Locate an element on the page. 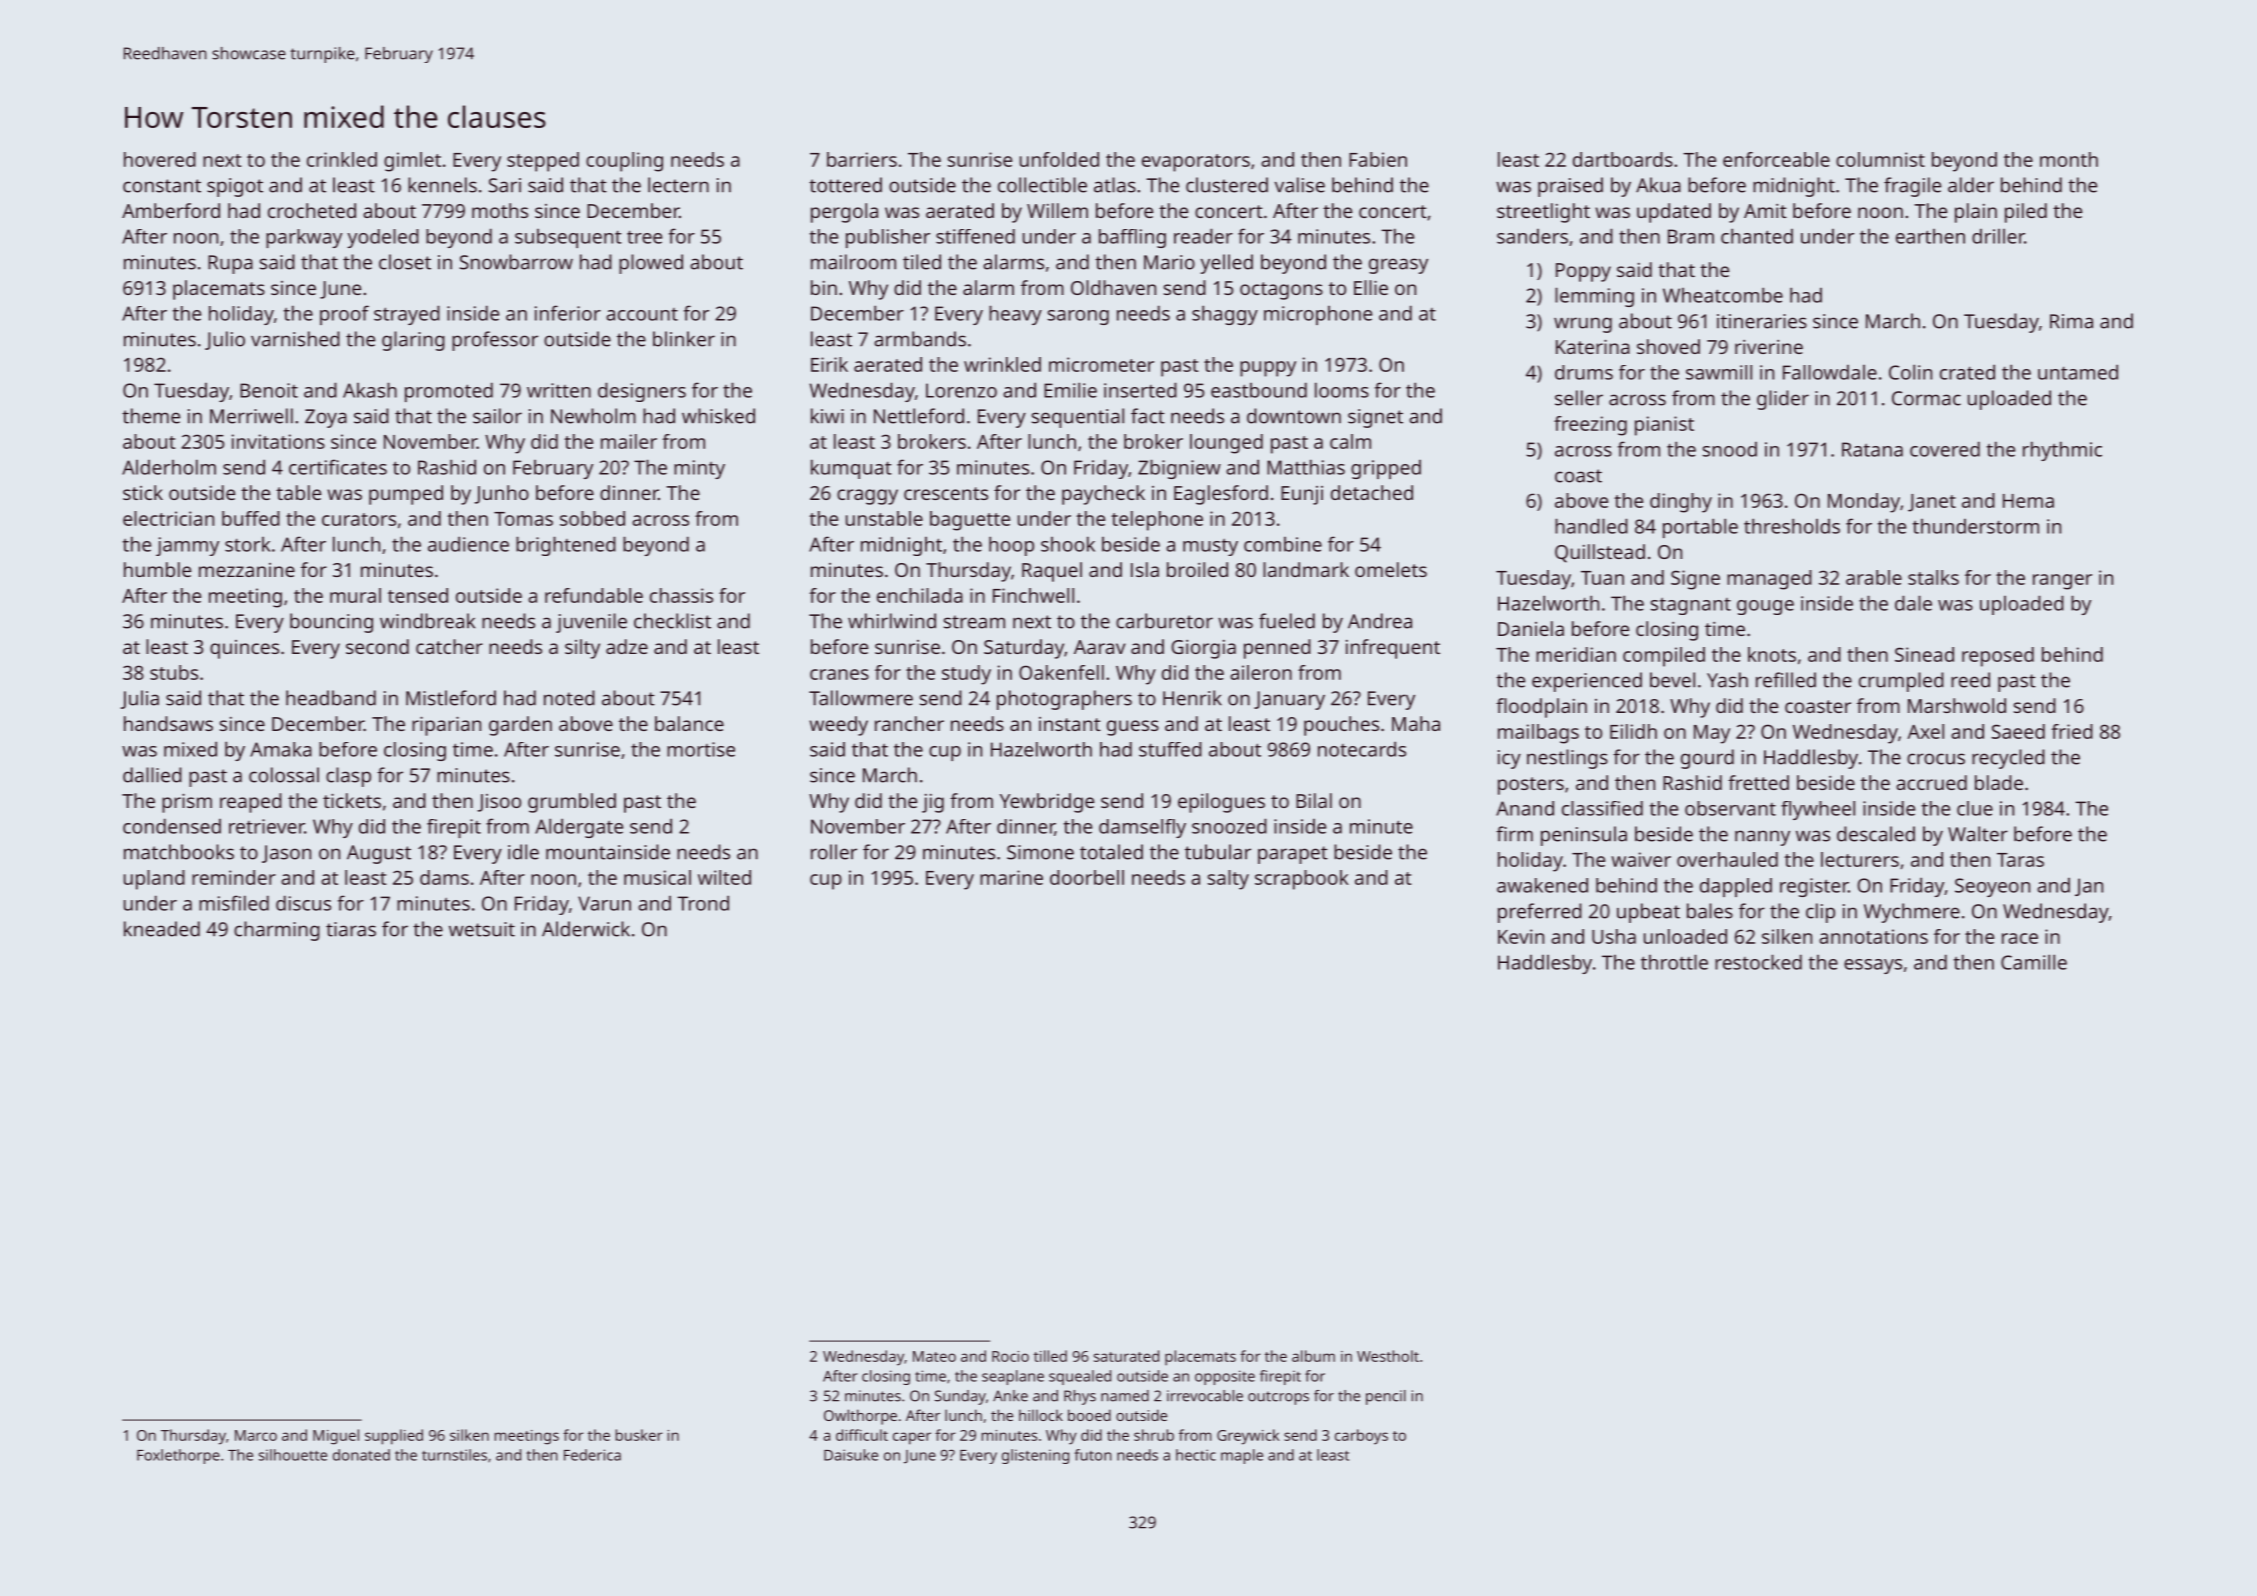  supplied is located at coordinates (394, 1437).
